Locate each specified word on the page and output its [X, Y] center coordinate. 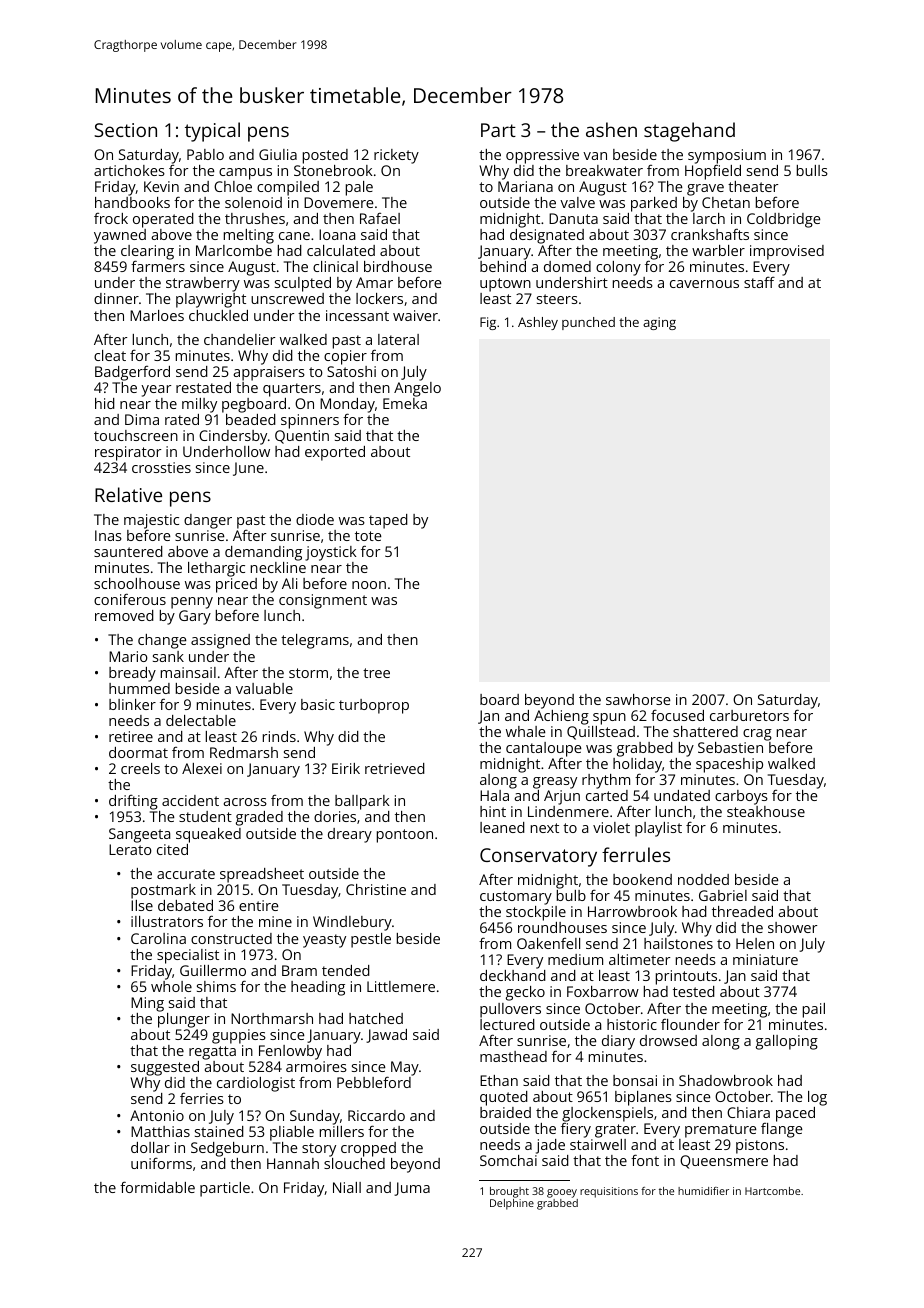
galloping [787, 1042]
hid [105, 403]
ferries [202, 1098]
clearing [147, 253]
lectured [507, 1024]
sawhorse [638, 699]
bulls [812, 170]
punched [588, 323]
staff [759, 282]
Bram [299, 970]
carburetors [749, 715]
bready [132, 674]
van [595, 156]
